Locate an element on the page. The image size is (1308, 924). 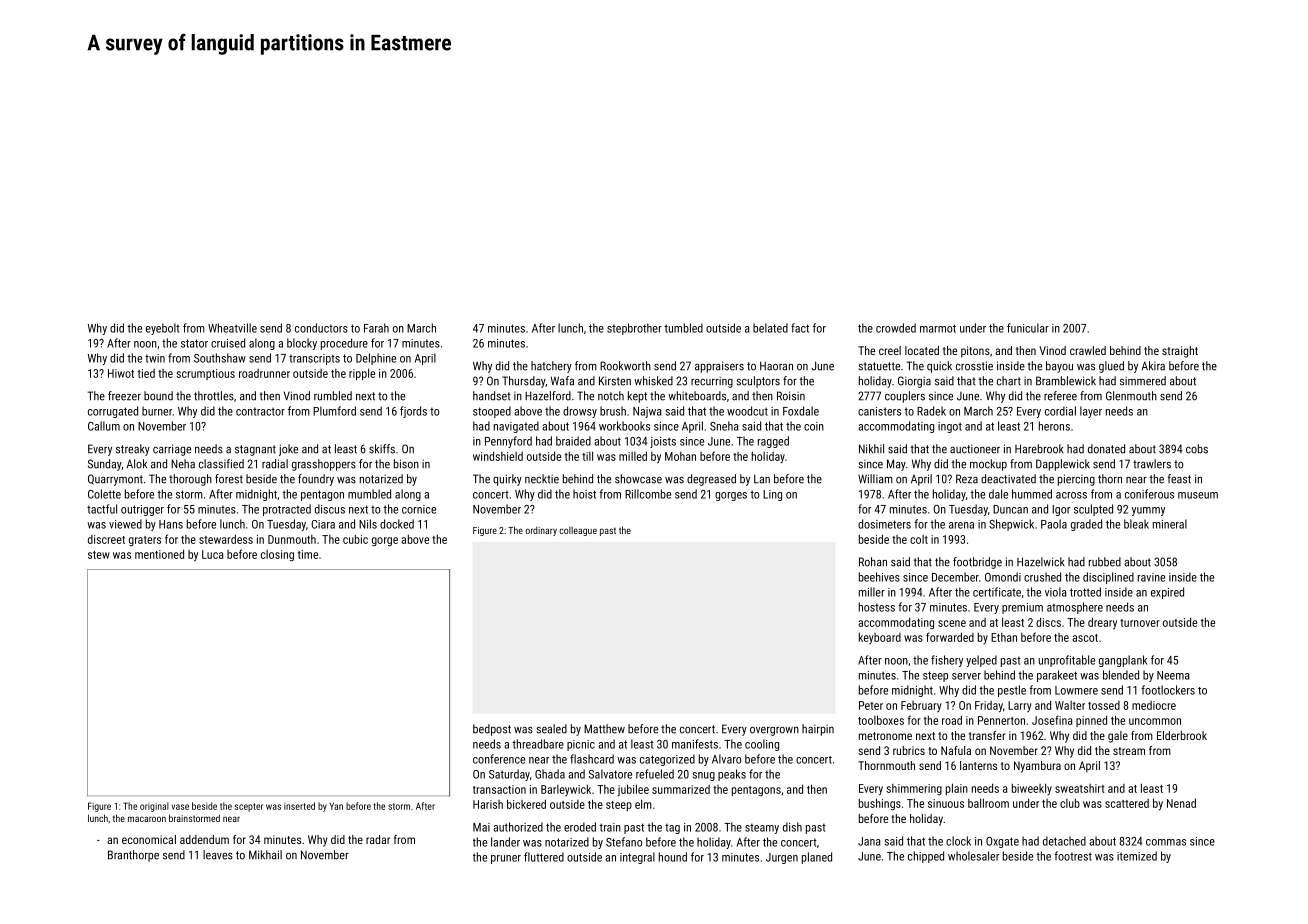
expired is located at coordinates (1167, 593).
